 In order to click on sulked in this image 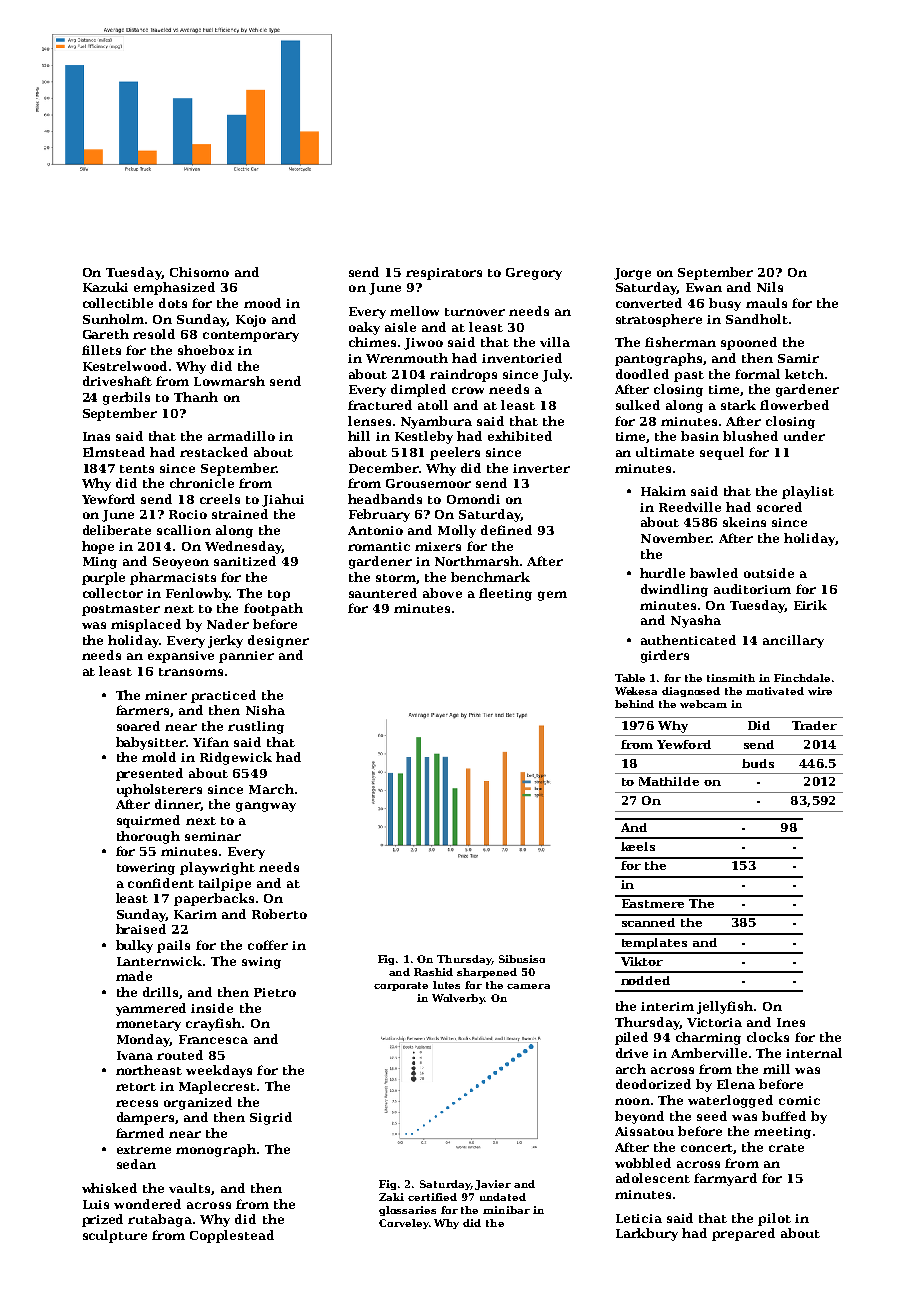, I will do `click(638, 405)`.
